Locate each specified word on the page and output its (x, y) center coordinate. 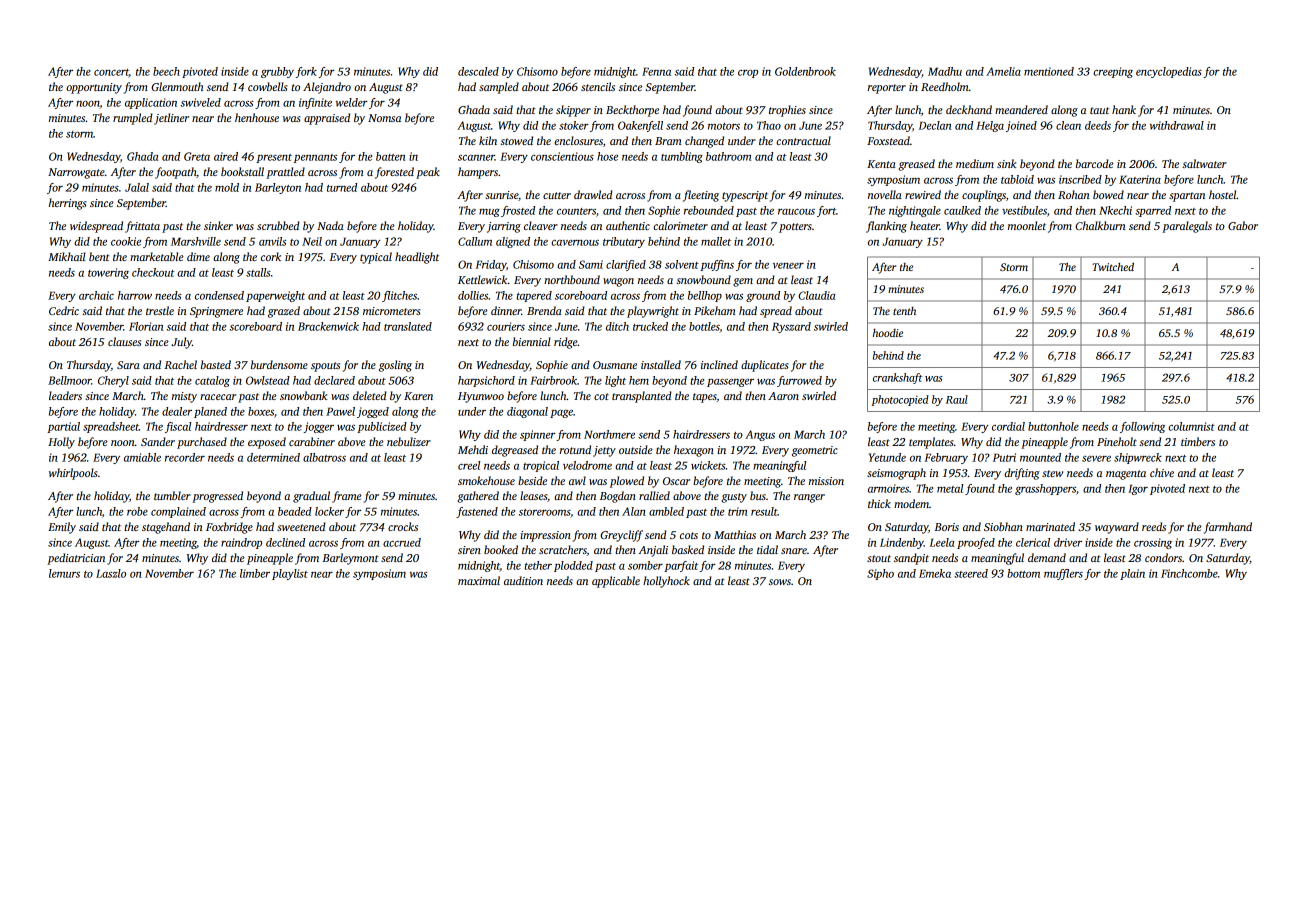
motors (724, 126)
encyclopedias (1169, 72)
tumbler (172, 495)
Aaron (783, 396)
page (561, 414)
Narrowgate (76, 173)
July (181, 343)
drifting (1022, 474)
